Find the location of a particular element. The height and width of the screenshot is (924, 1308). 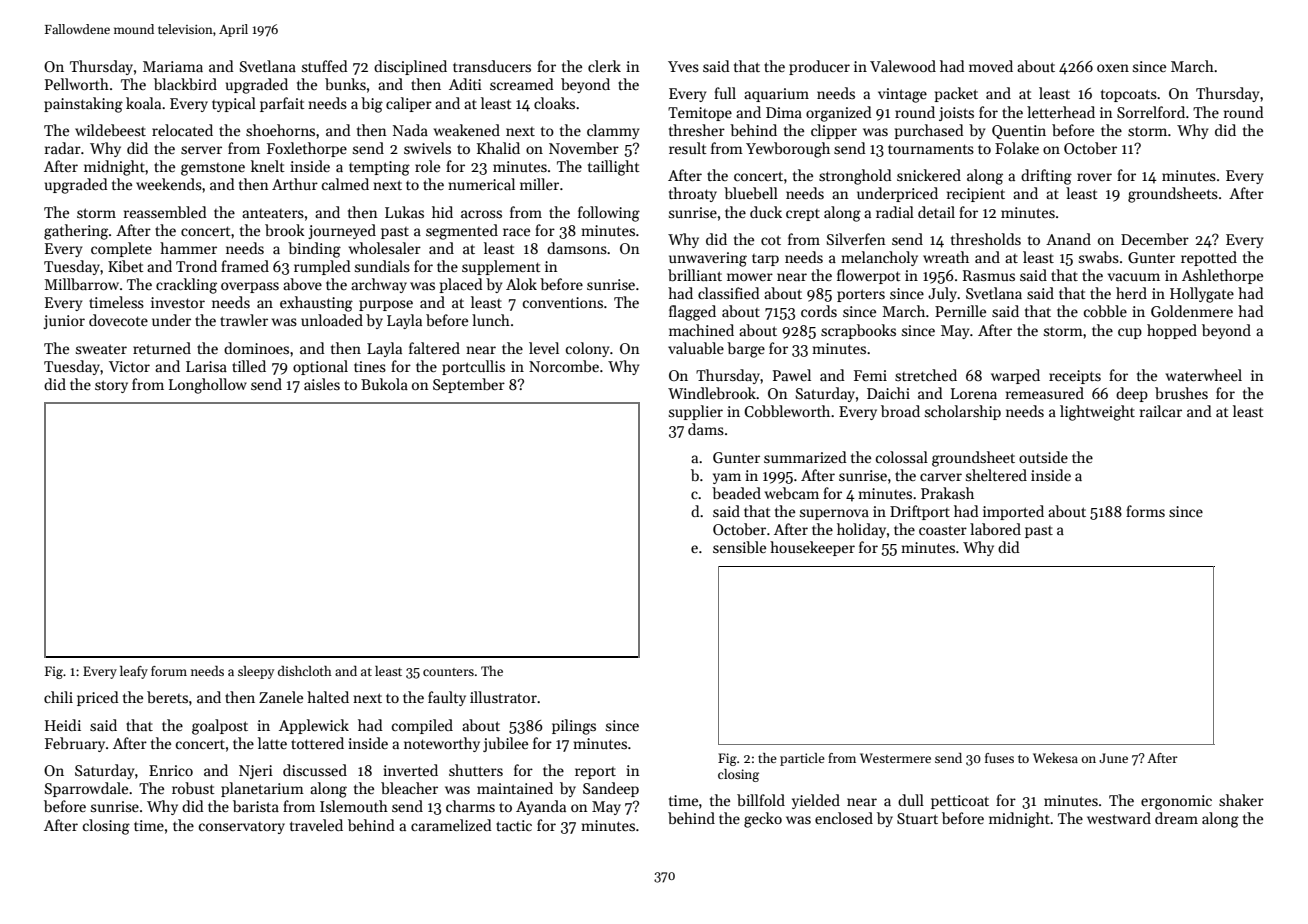

Anand is located at coordinates (1068, 239).
